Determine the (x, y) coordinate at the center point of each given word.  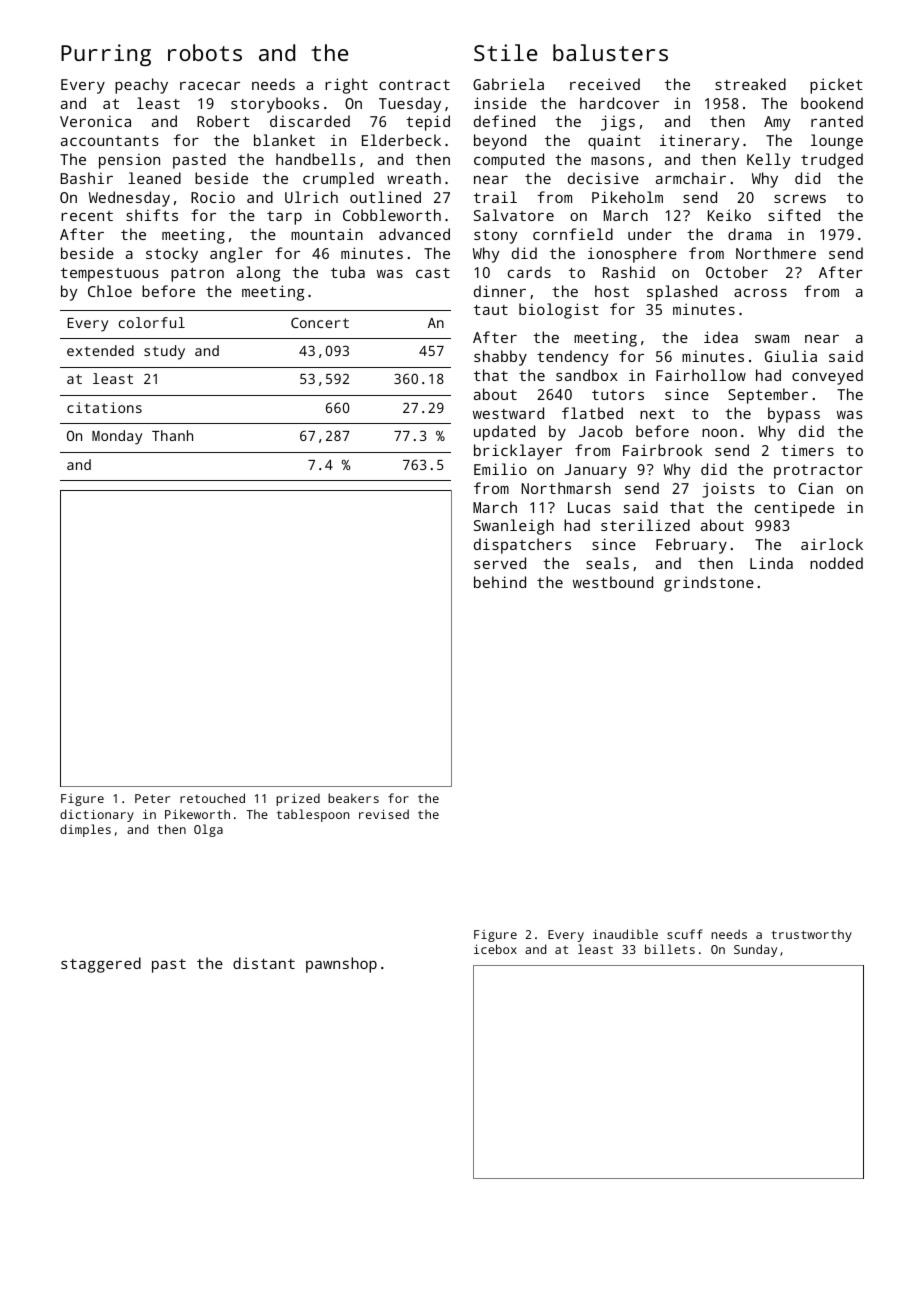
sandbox (587, 375)
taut (491, 310)
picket (836, 86)
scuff (685, 934)
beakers (353, 798)
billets (670, 949)
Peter (152, 798)
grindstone (709, 584)
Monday (117, 437)
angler (236, 255)
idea (721, 337)
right (346, 86)
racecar (210, 86)
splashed (682, 293)
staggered (101, 965)
